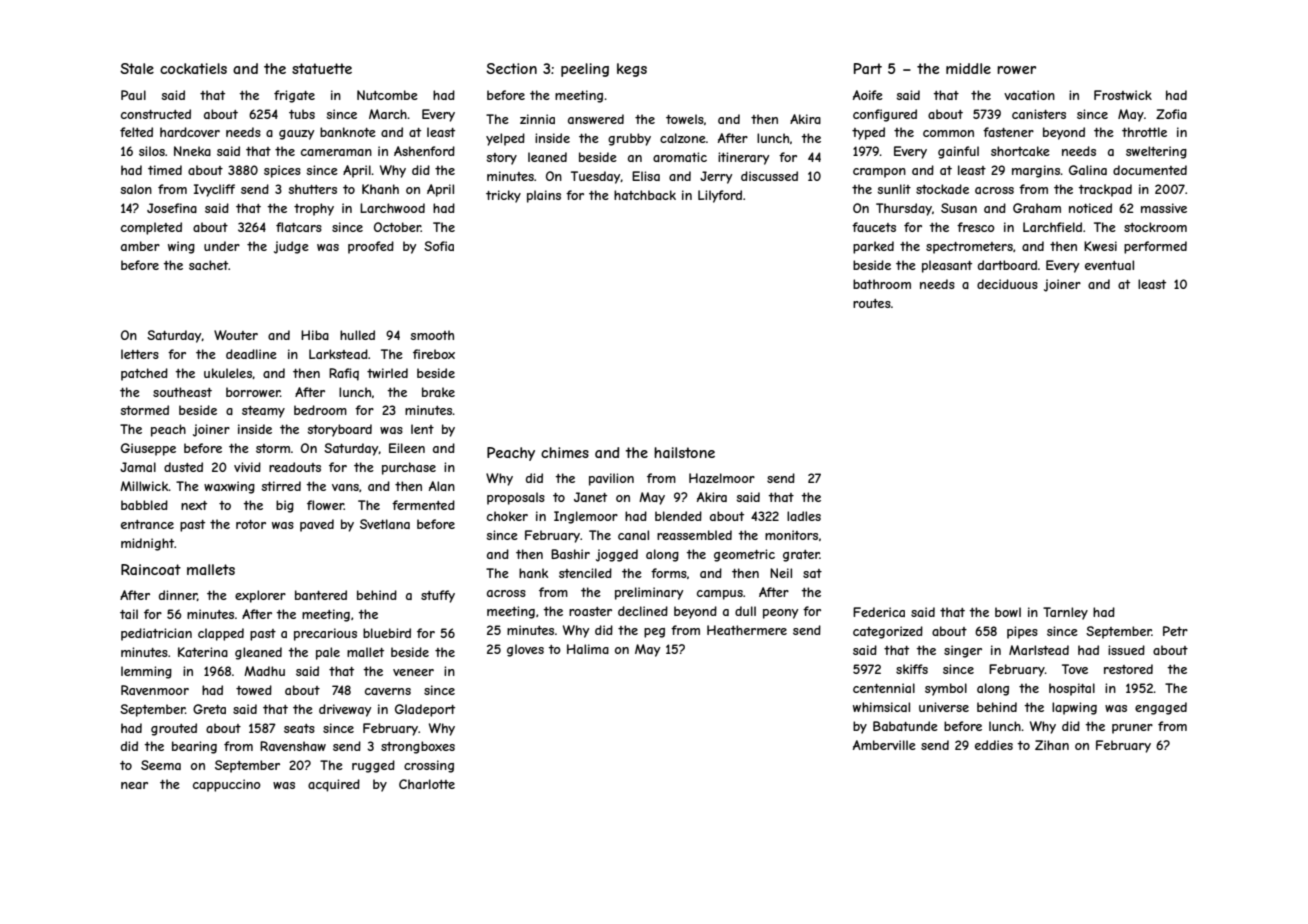 The width and height of the screenshot is (1308, 924). What do you see at coordinates (429, 766) in the screenshot?
I see `crossing` at bounding box center [429, 766].
